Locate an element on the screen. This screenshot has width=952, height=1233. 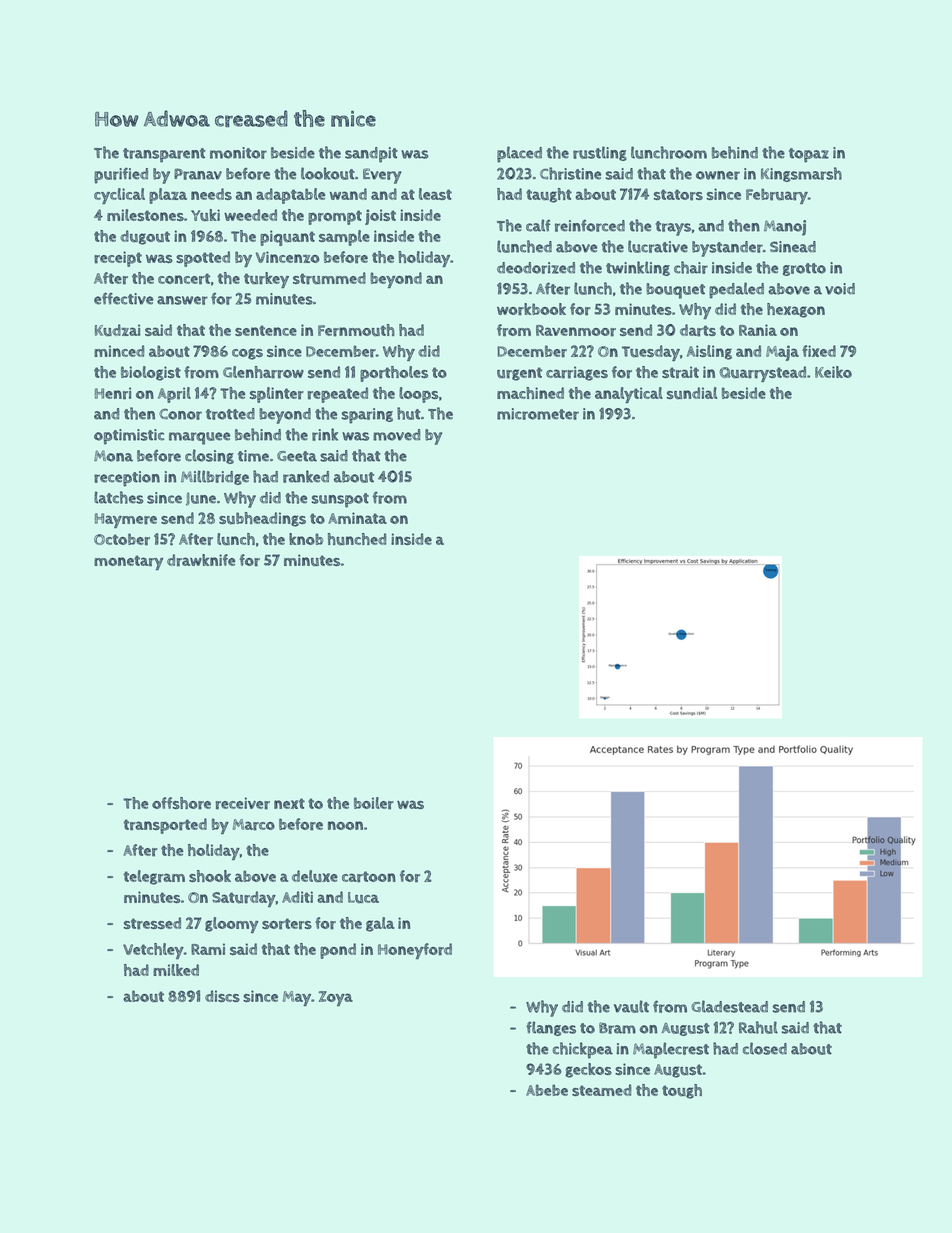
Gladestead is located at coordinates (729, 1006).
